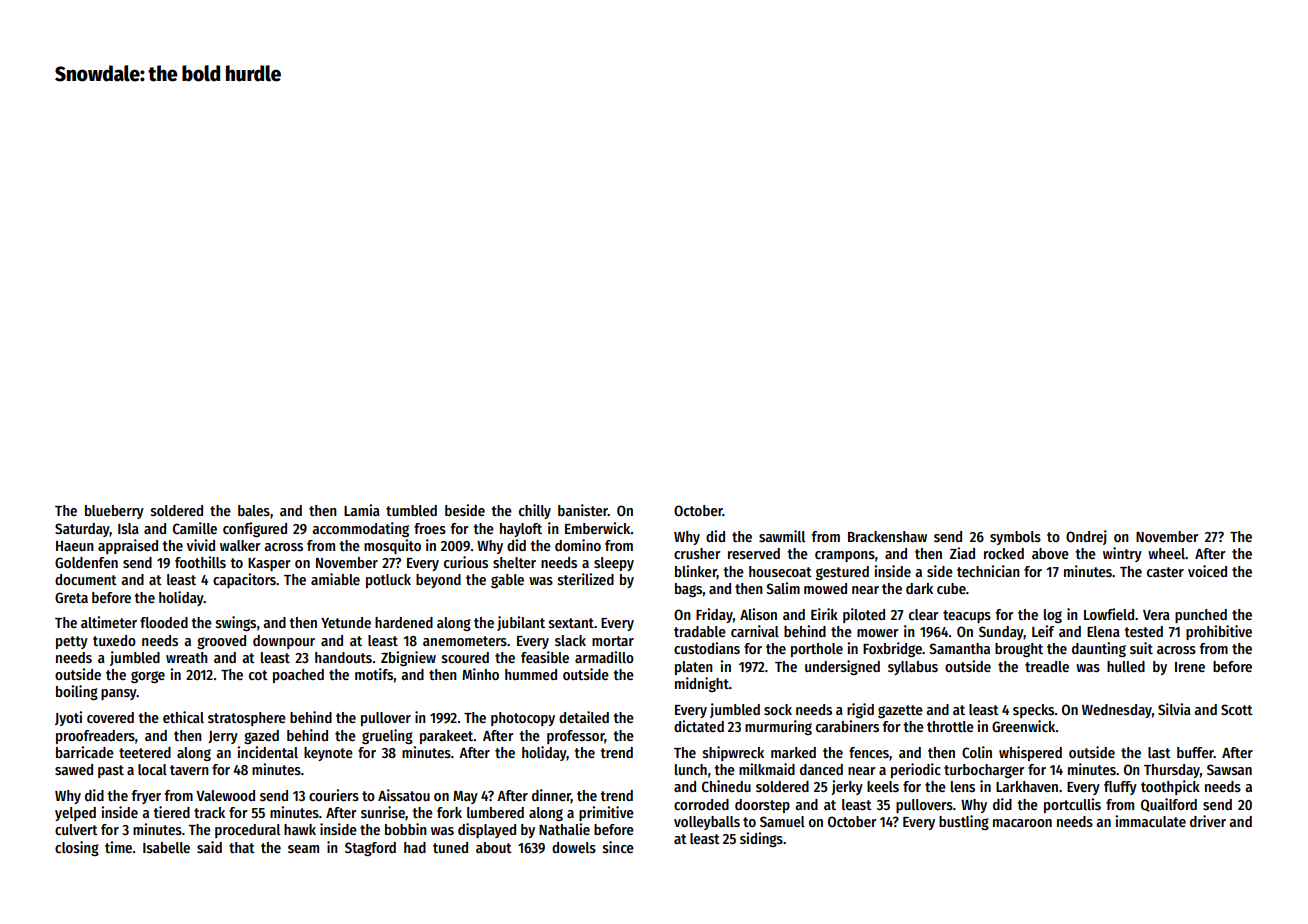 Image resolution: width=1308 pixels, height=924 pixels. Describe the element at coordinates (586, 579) in the screenshot. I see `sterilized` at that location.
